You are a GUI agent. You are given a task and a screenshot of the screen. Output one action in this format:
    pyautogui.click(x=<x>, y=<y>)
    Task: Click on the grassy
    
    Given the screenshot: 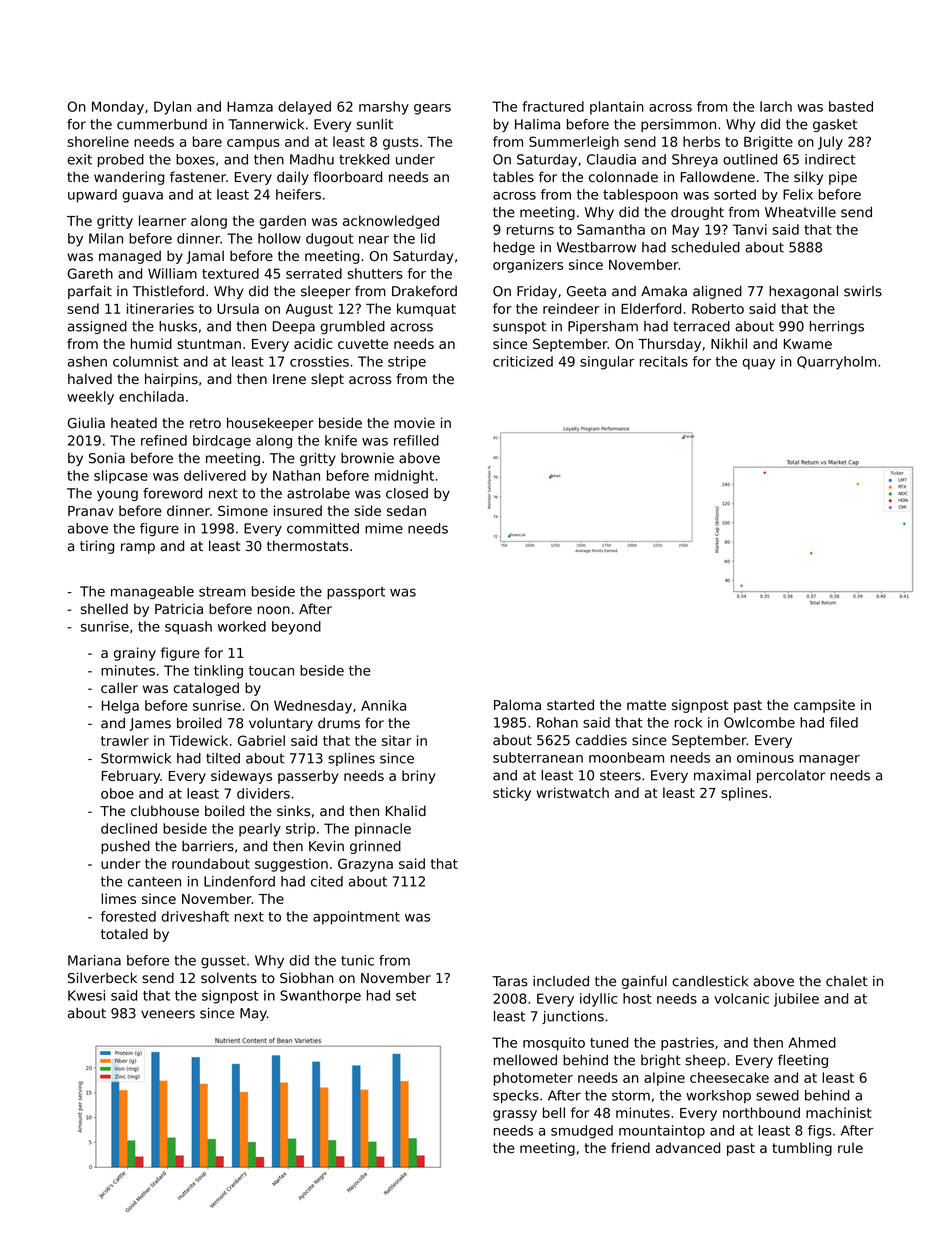 What is the action you would take?
    pyautogui.click(x=515, y=1115)
